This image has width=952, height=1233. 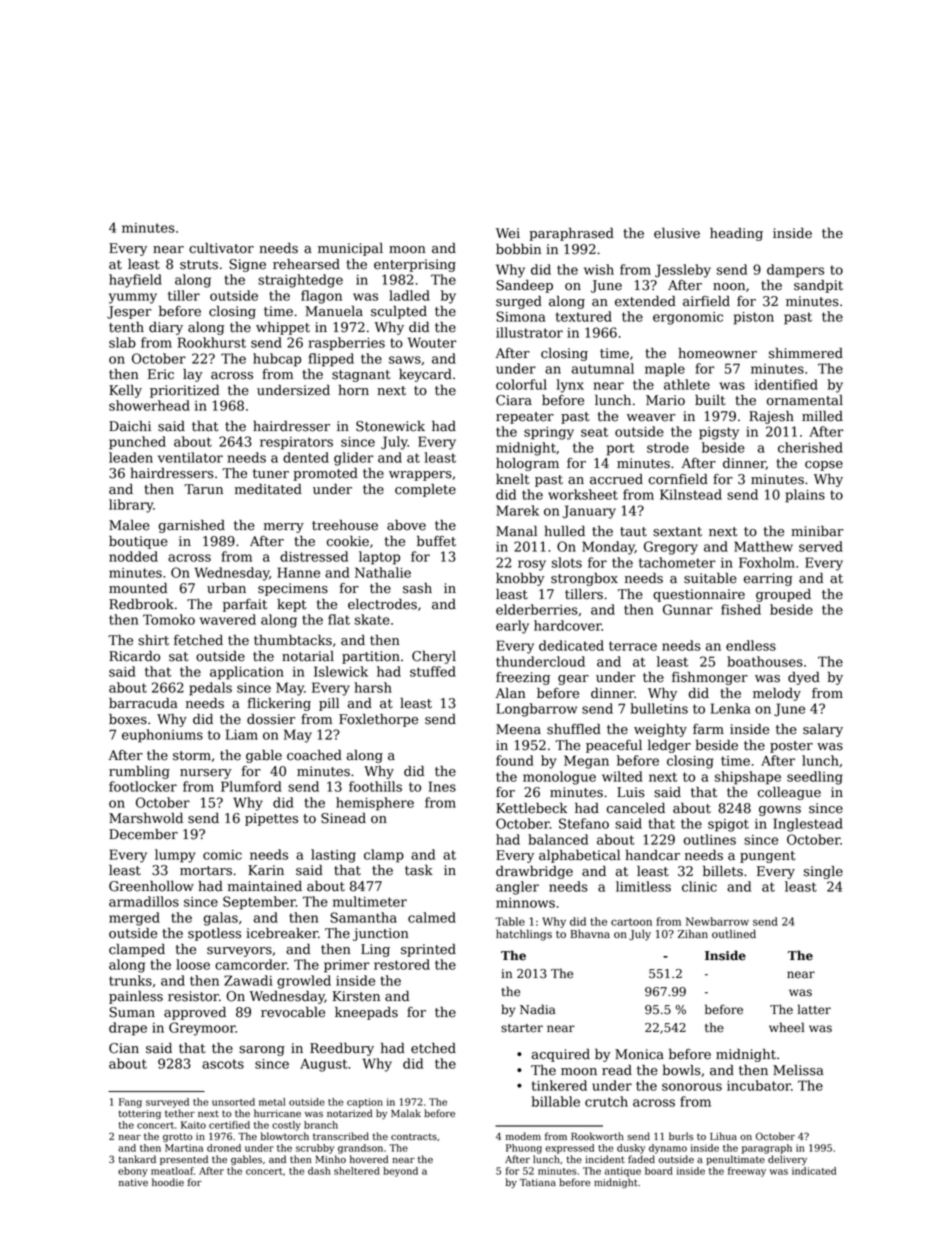 What do you see at coordinates (677, 233) in the image?
I see `elusive` at bounding box center [677, 233].
